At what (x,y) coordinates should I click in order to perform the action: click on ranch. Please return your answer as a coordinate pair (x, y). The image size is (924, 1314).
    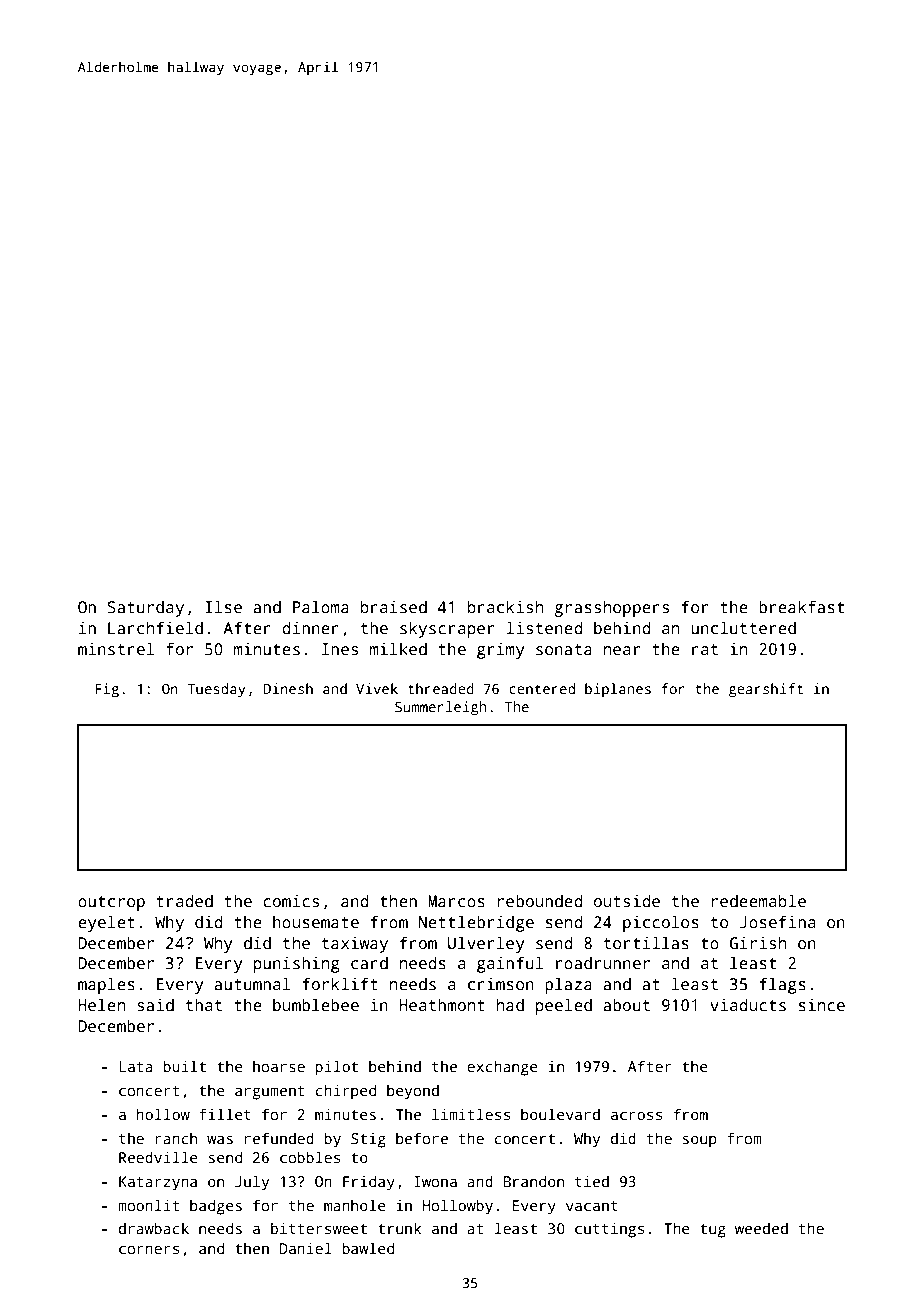
    Looking at the image, I should click on (176, 1138).
